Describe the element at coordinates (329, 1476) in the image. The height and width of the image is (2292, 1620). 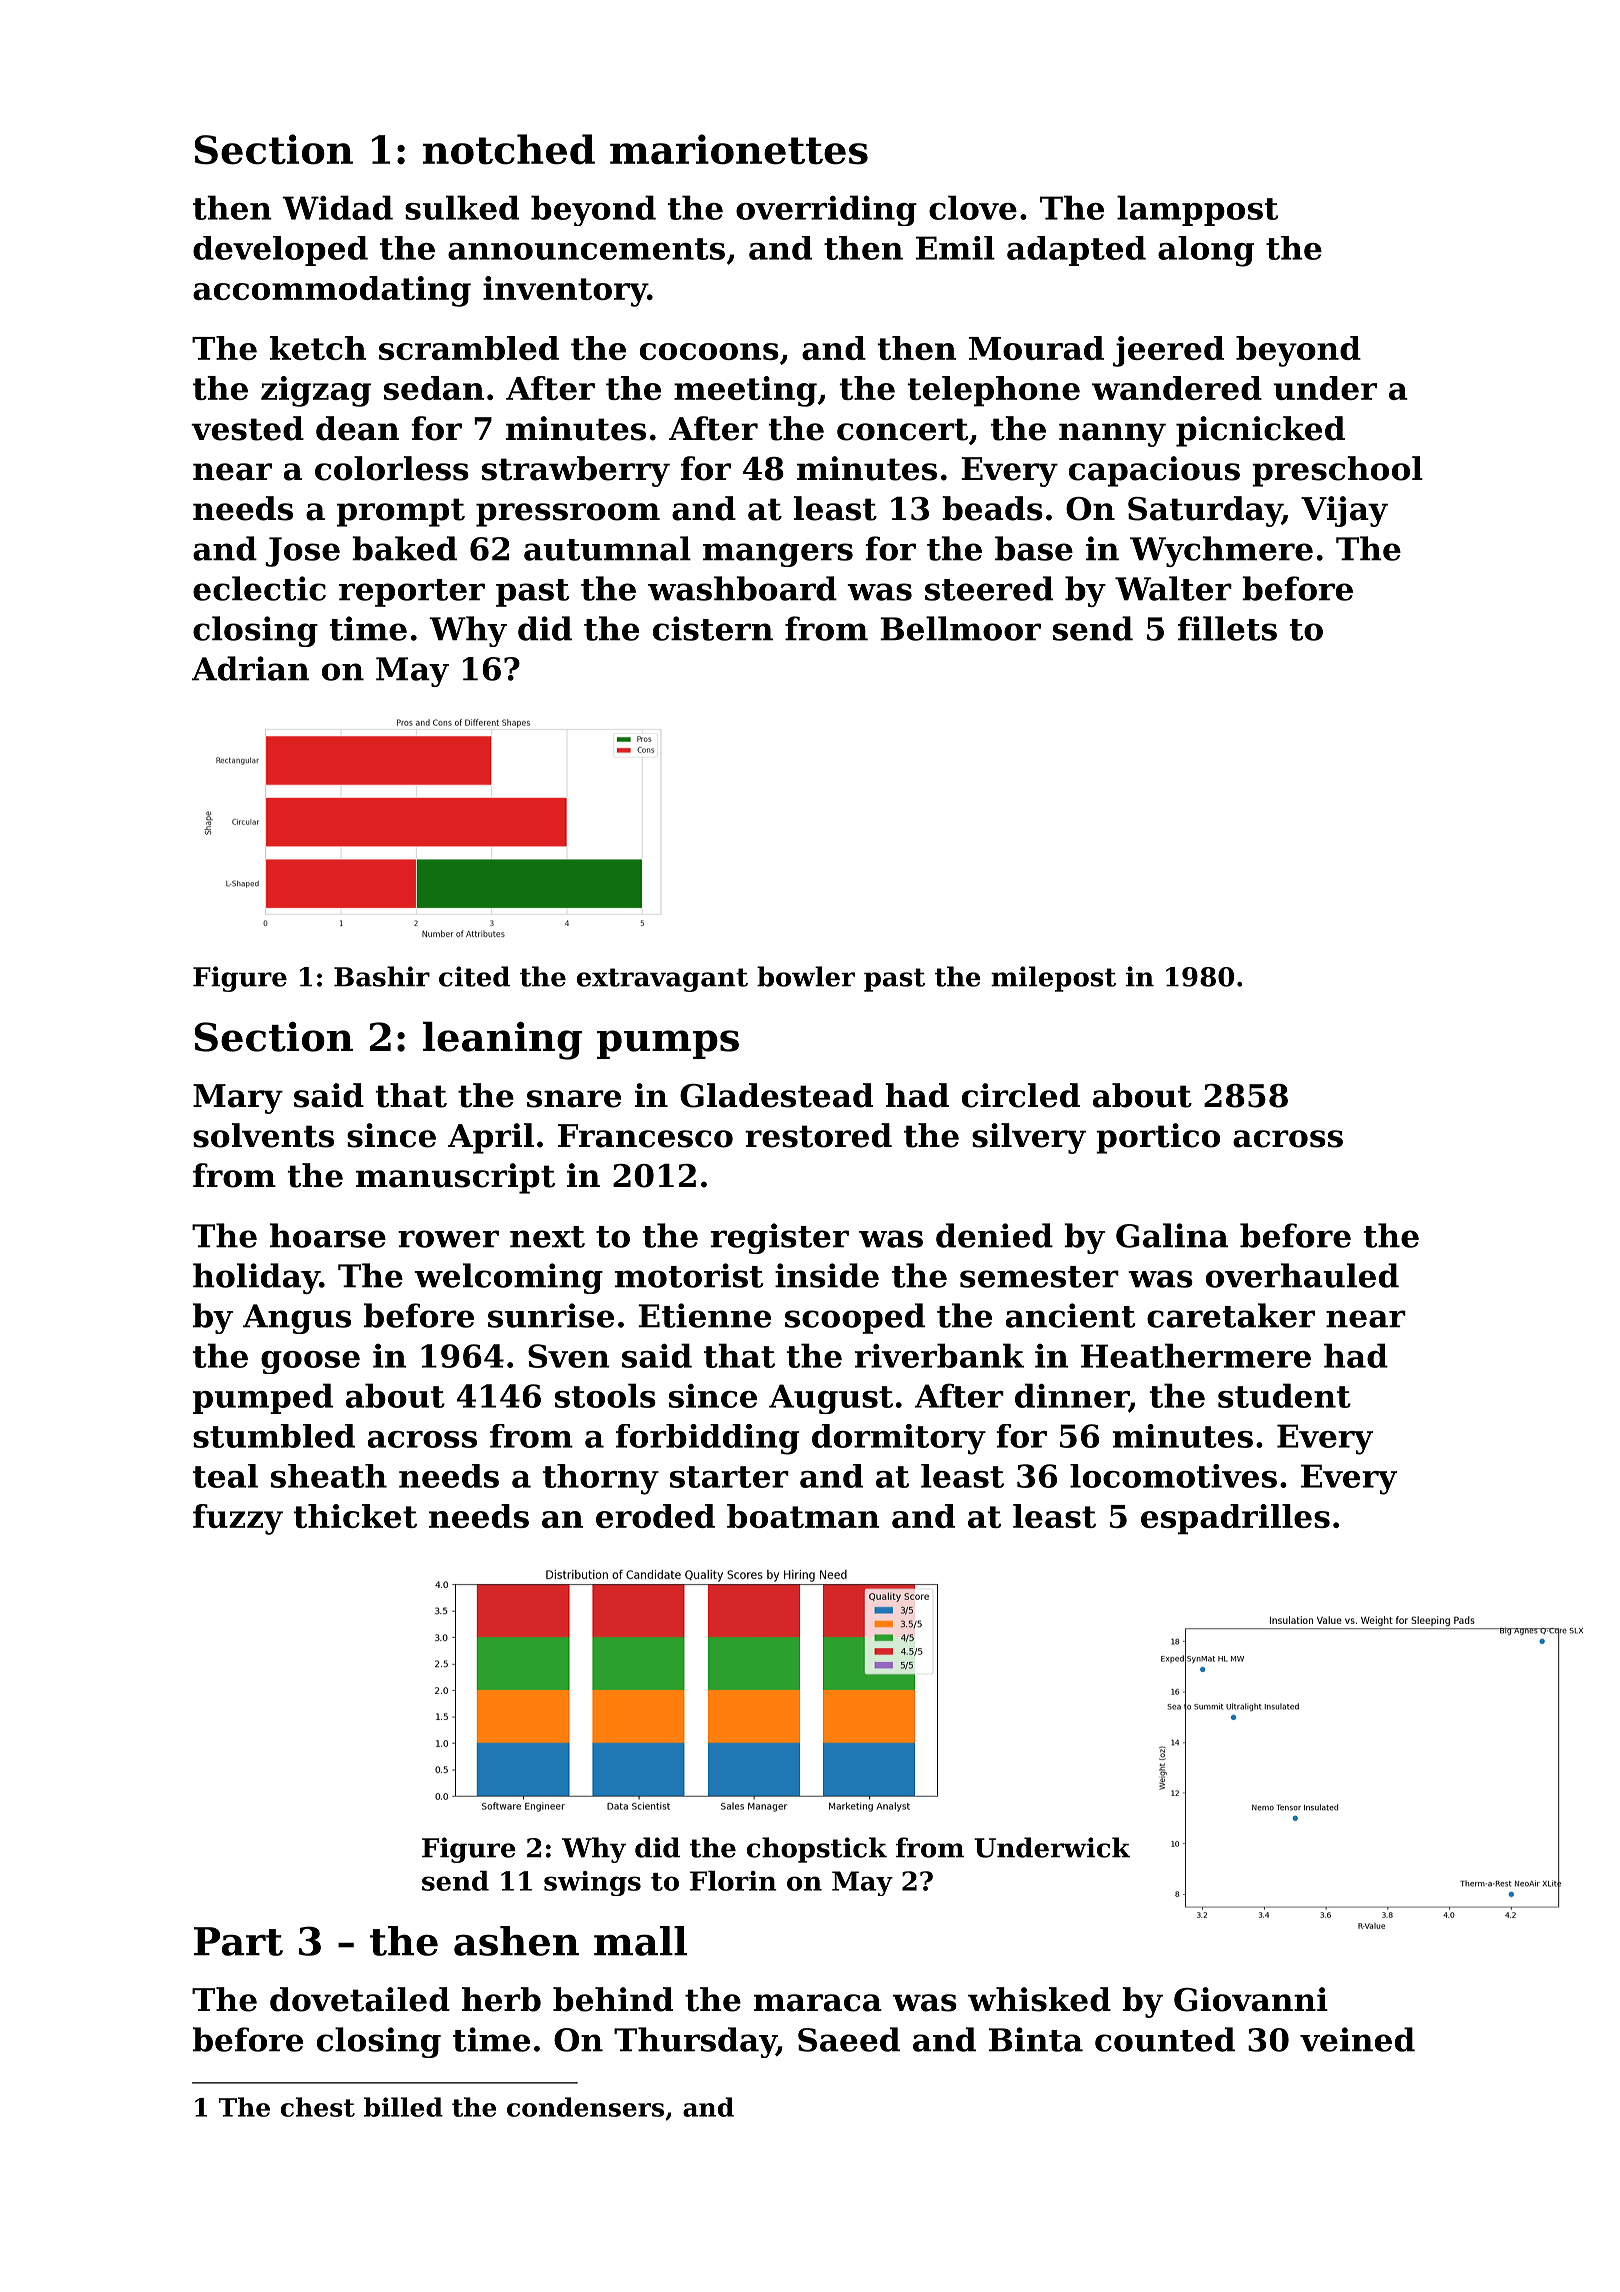
I see `sheath` at that location.
